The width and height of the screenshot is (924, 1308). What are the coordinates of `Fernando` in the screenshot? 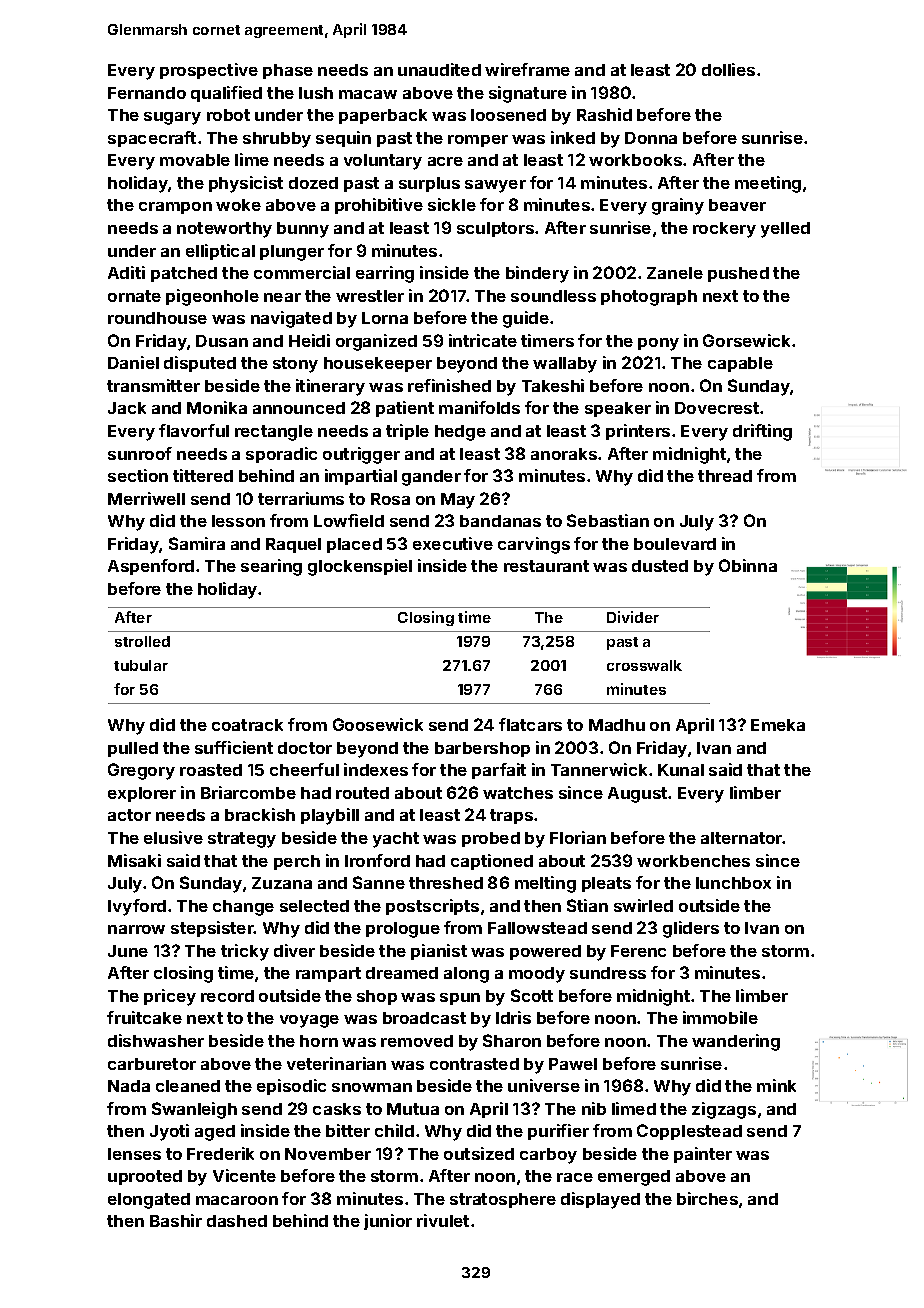 It's located at (147, 93).
